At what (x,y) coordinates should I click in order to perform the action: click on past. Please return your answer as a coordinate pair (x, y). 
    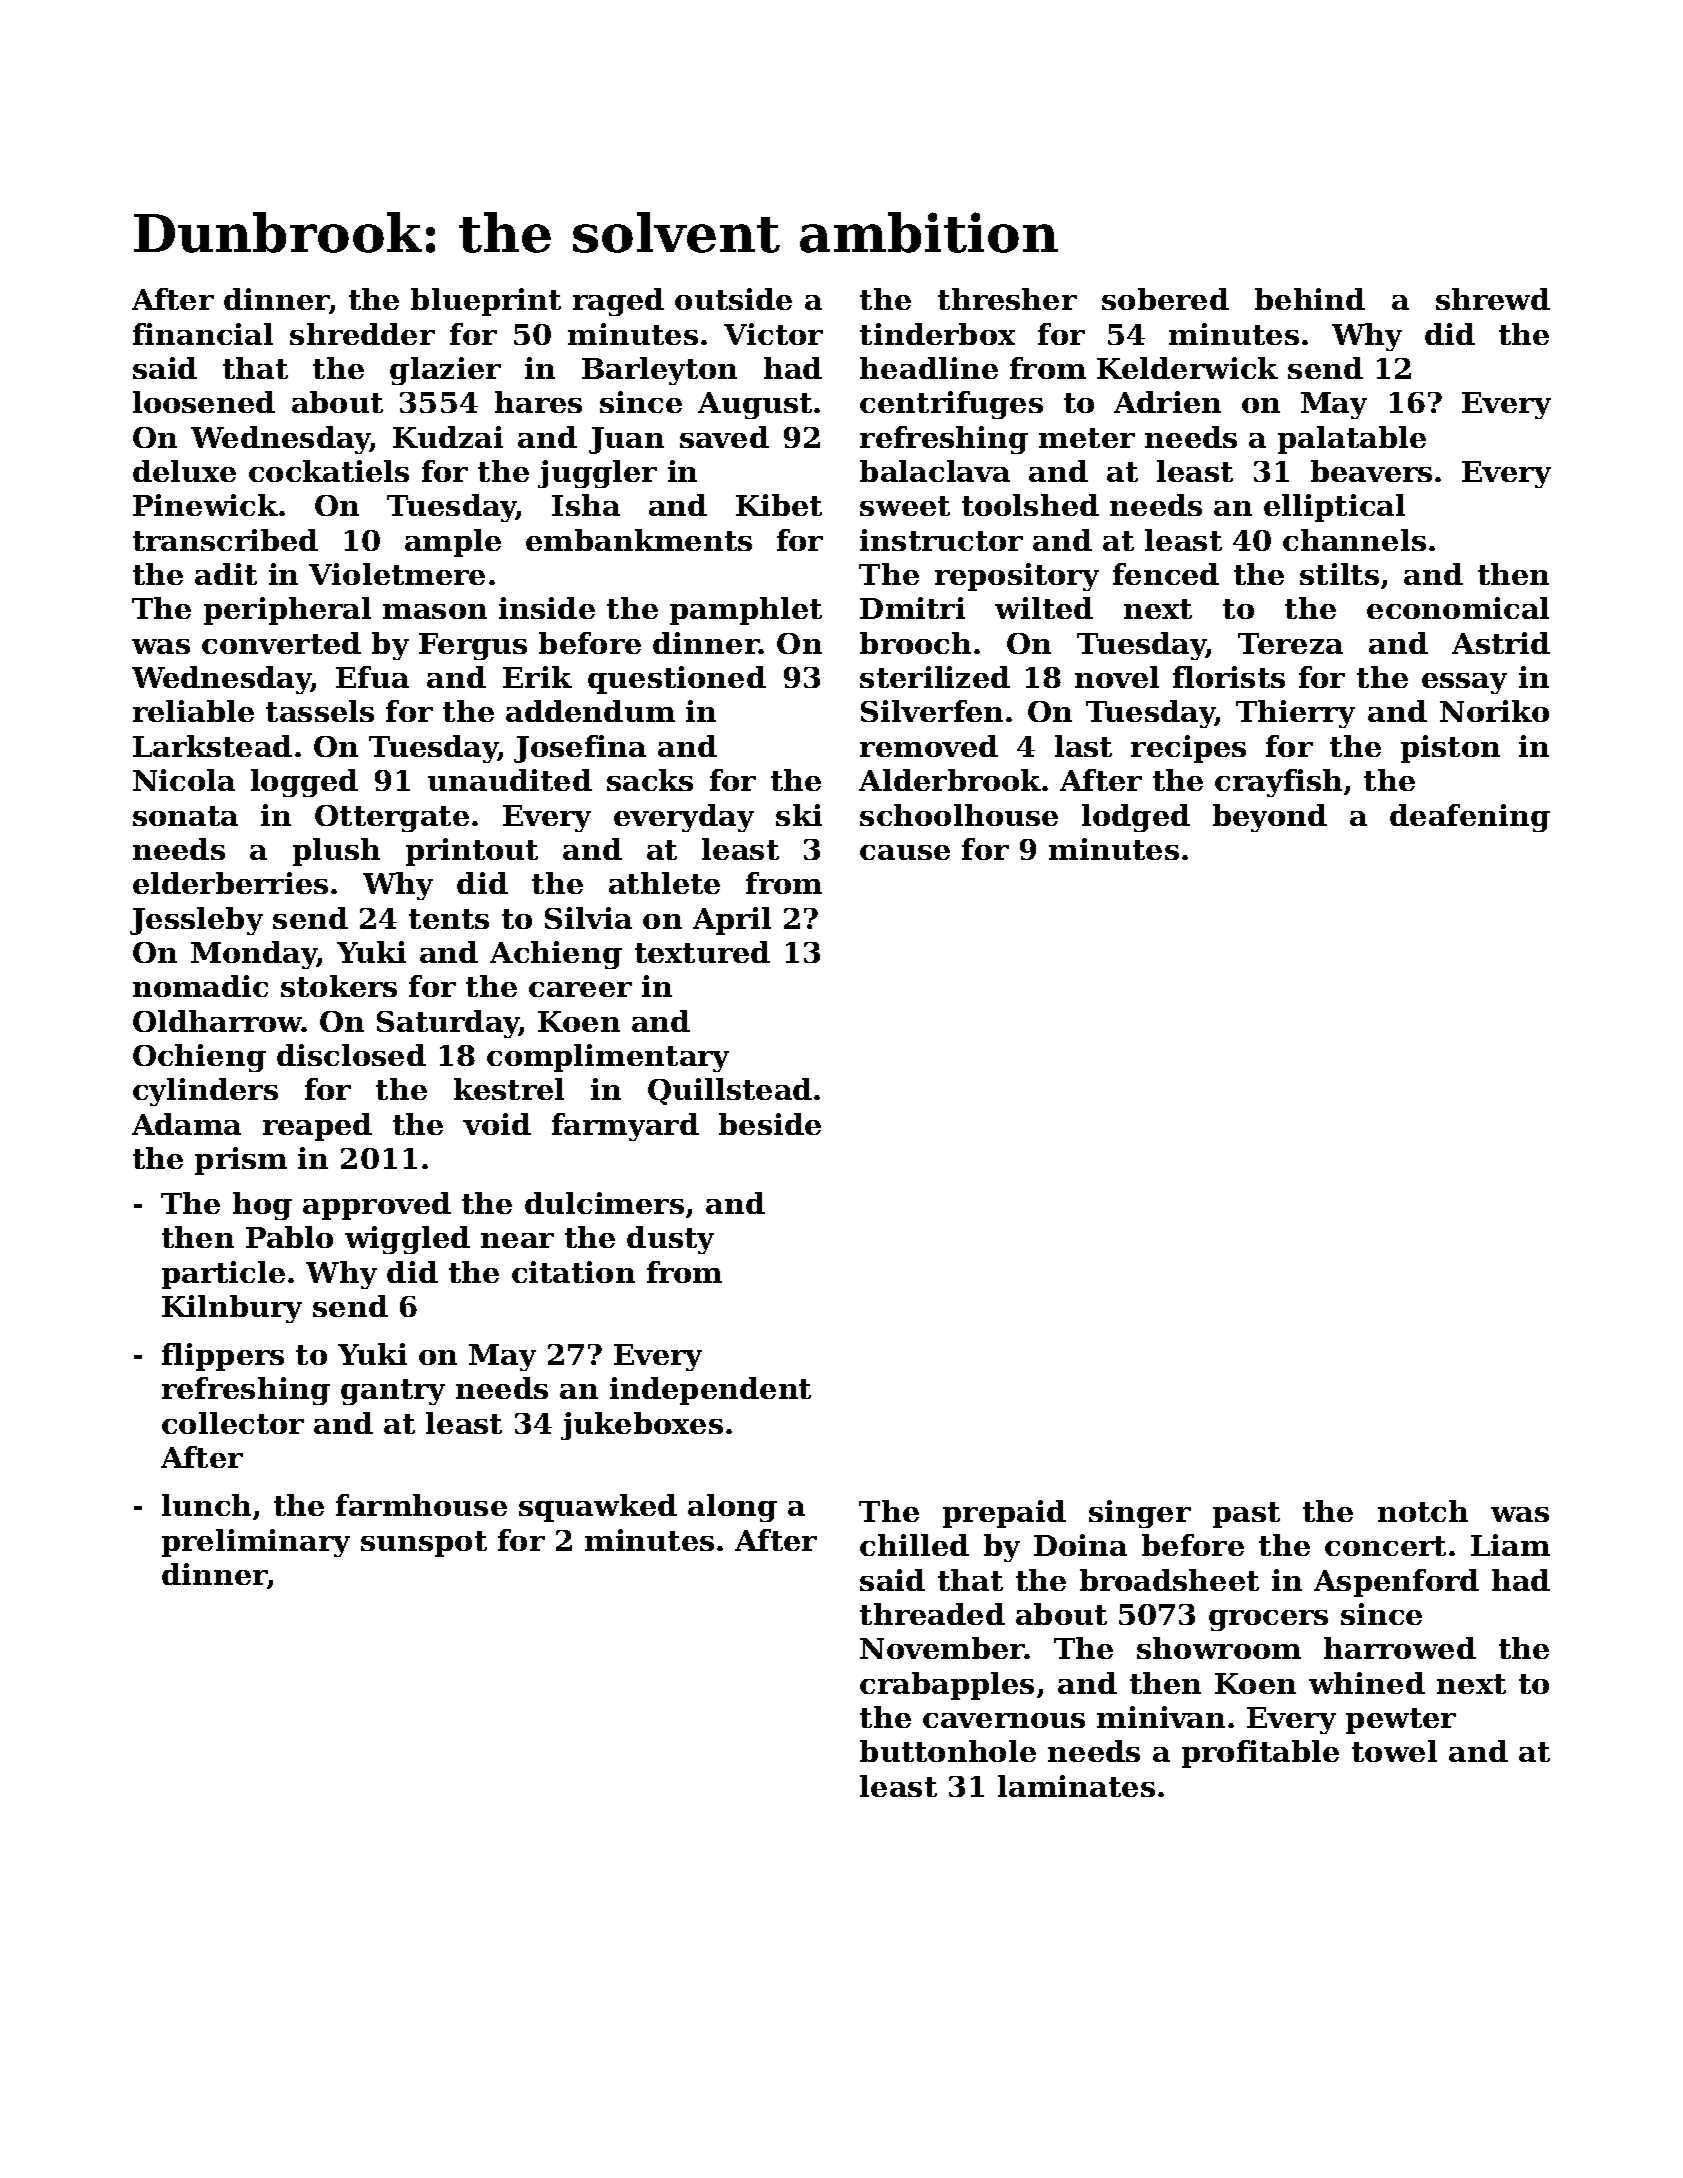
    Looking at the image, I should click on (1246, 1515).
